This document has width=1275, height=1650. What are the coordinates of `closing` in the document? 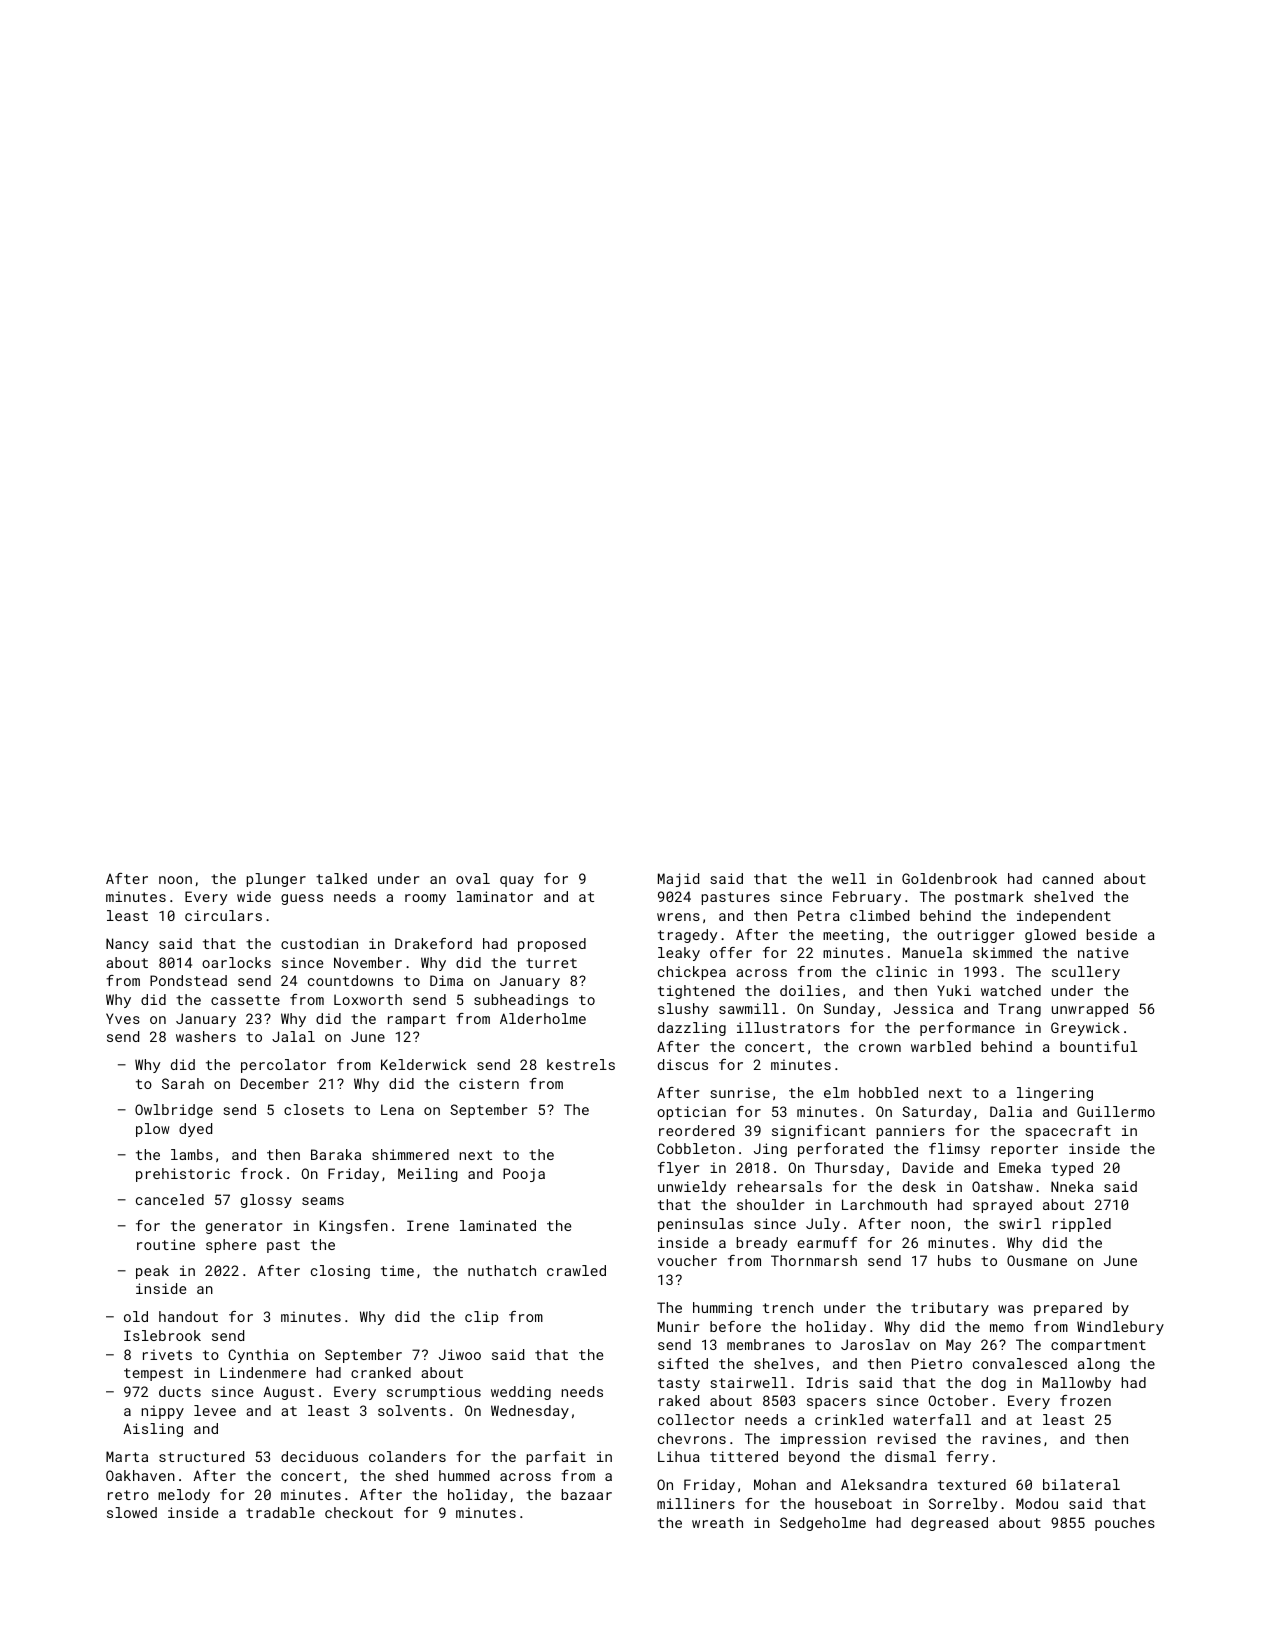 It's located at (340, 1272).
